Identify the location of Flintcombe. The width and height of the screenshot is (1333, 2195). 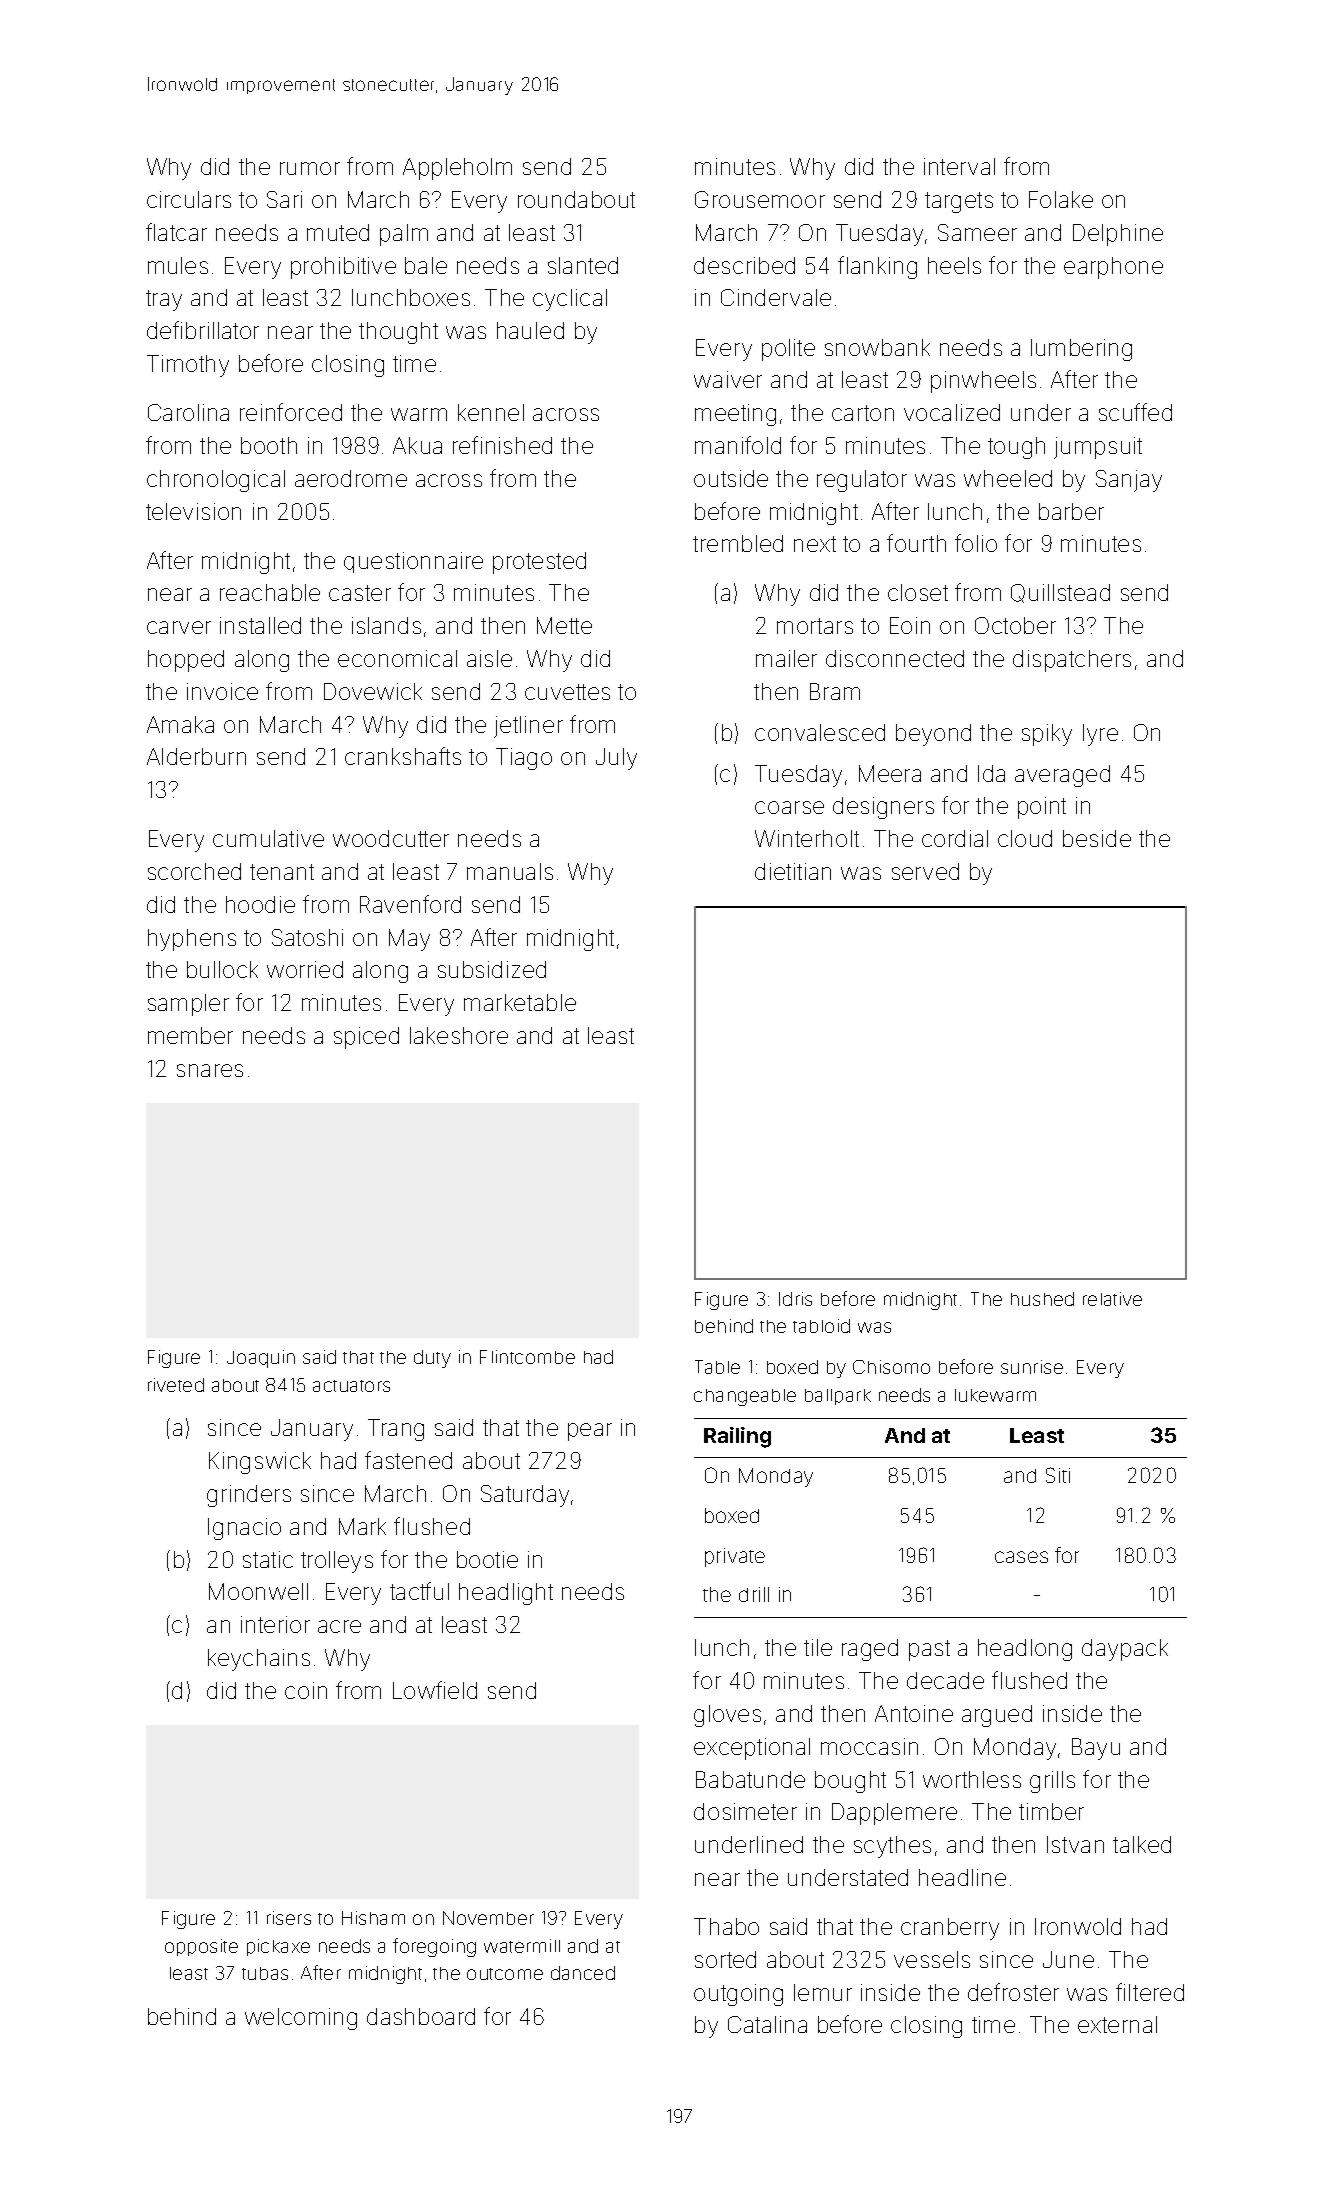
(527, 1357).
